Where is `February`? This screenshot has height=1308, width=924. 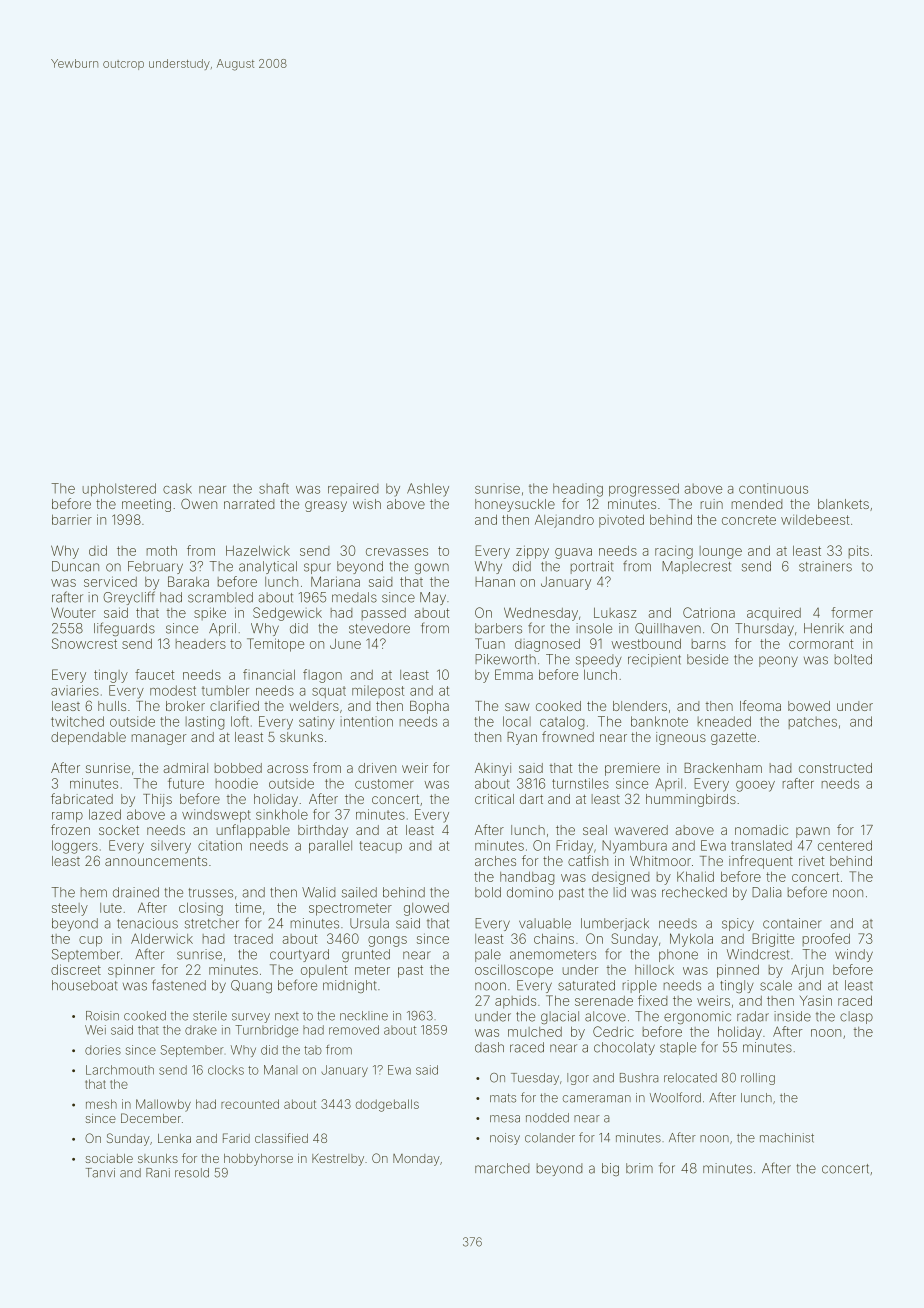
February is located at coordinates (155, 567).
